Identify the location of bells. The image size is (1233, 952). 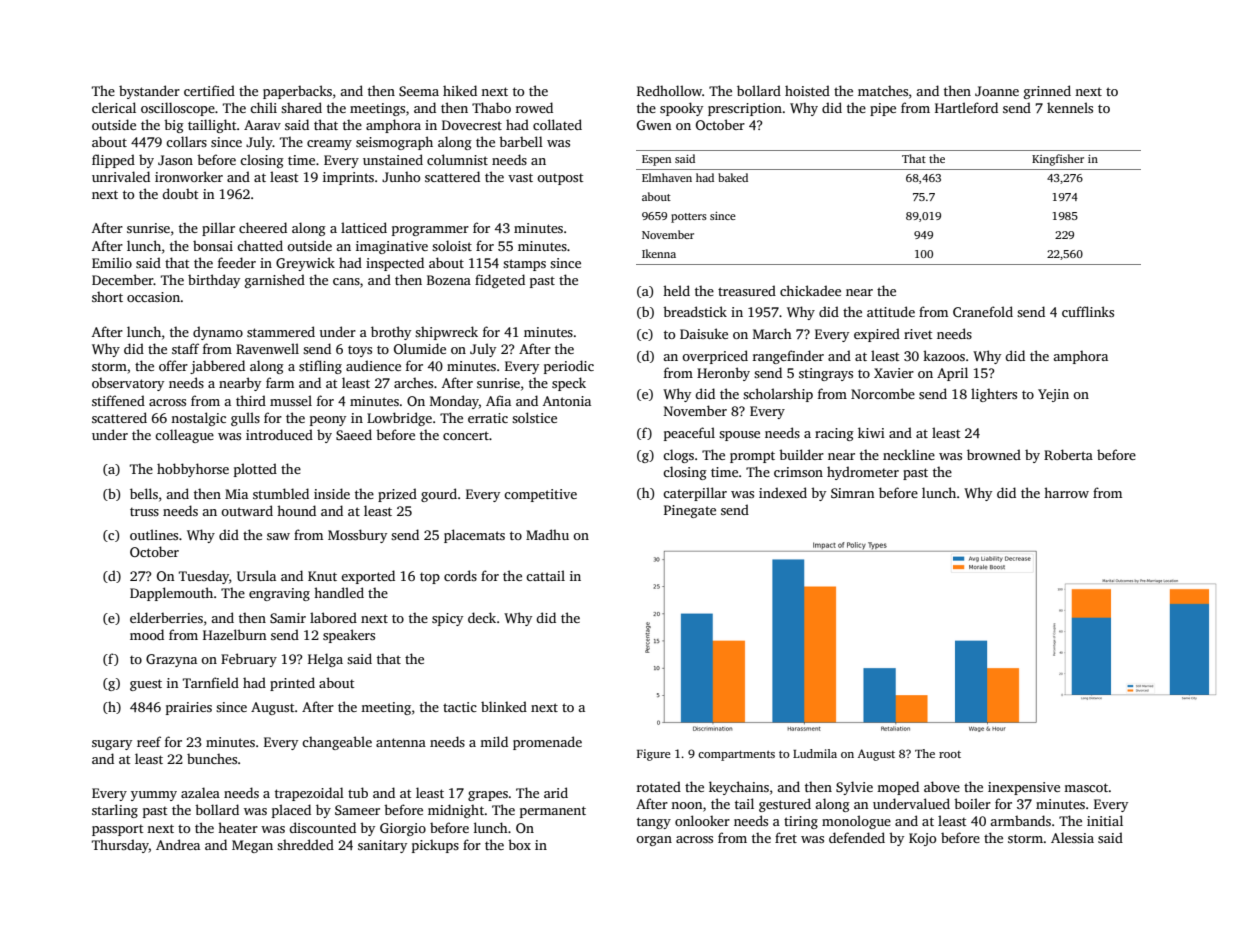
(144, 493).
